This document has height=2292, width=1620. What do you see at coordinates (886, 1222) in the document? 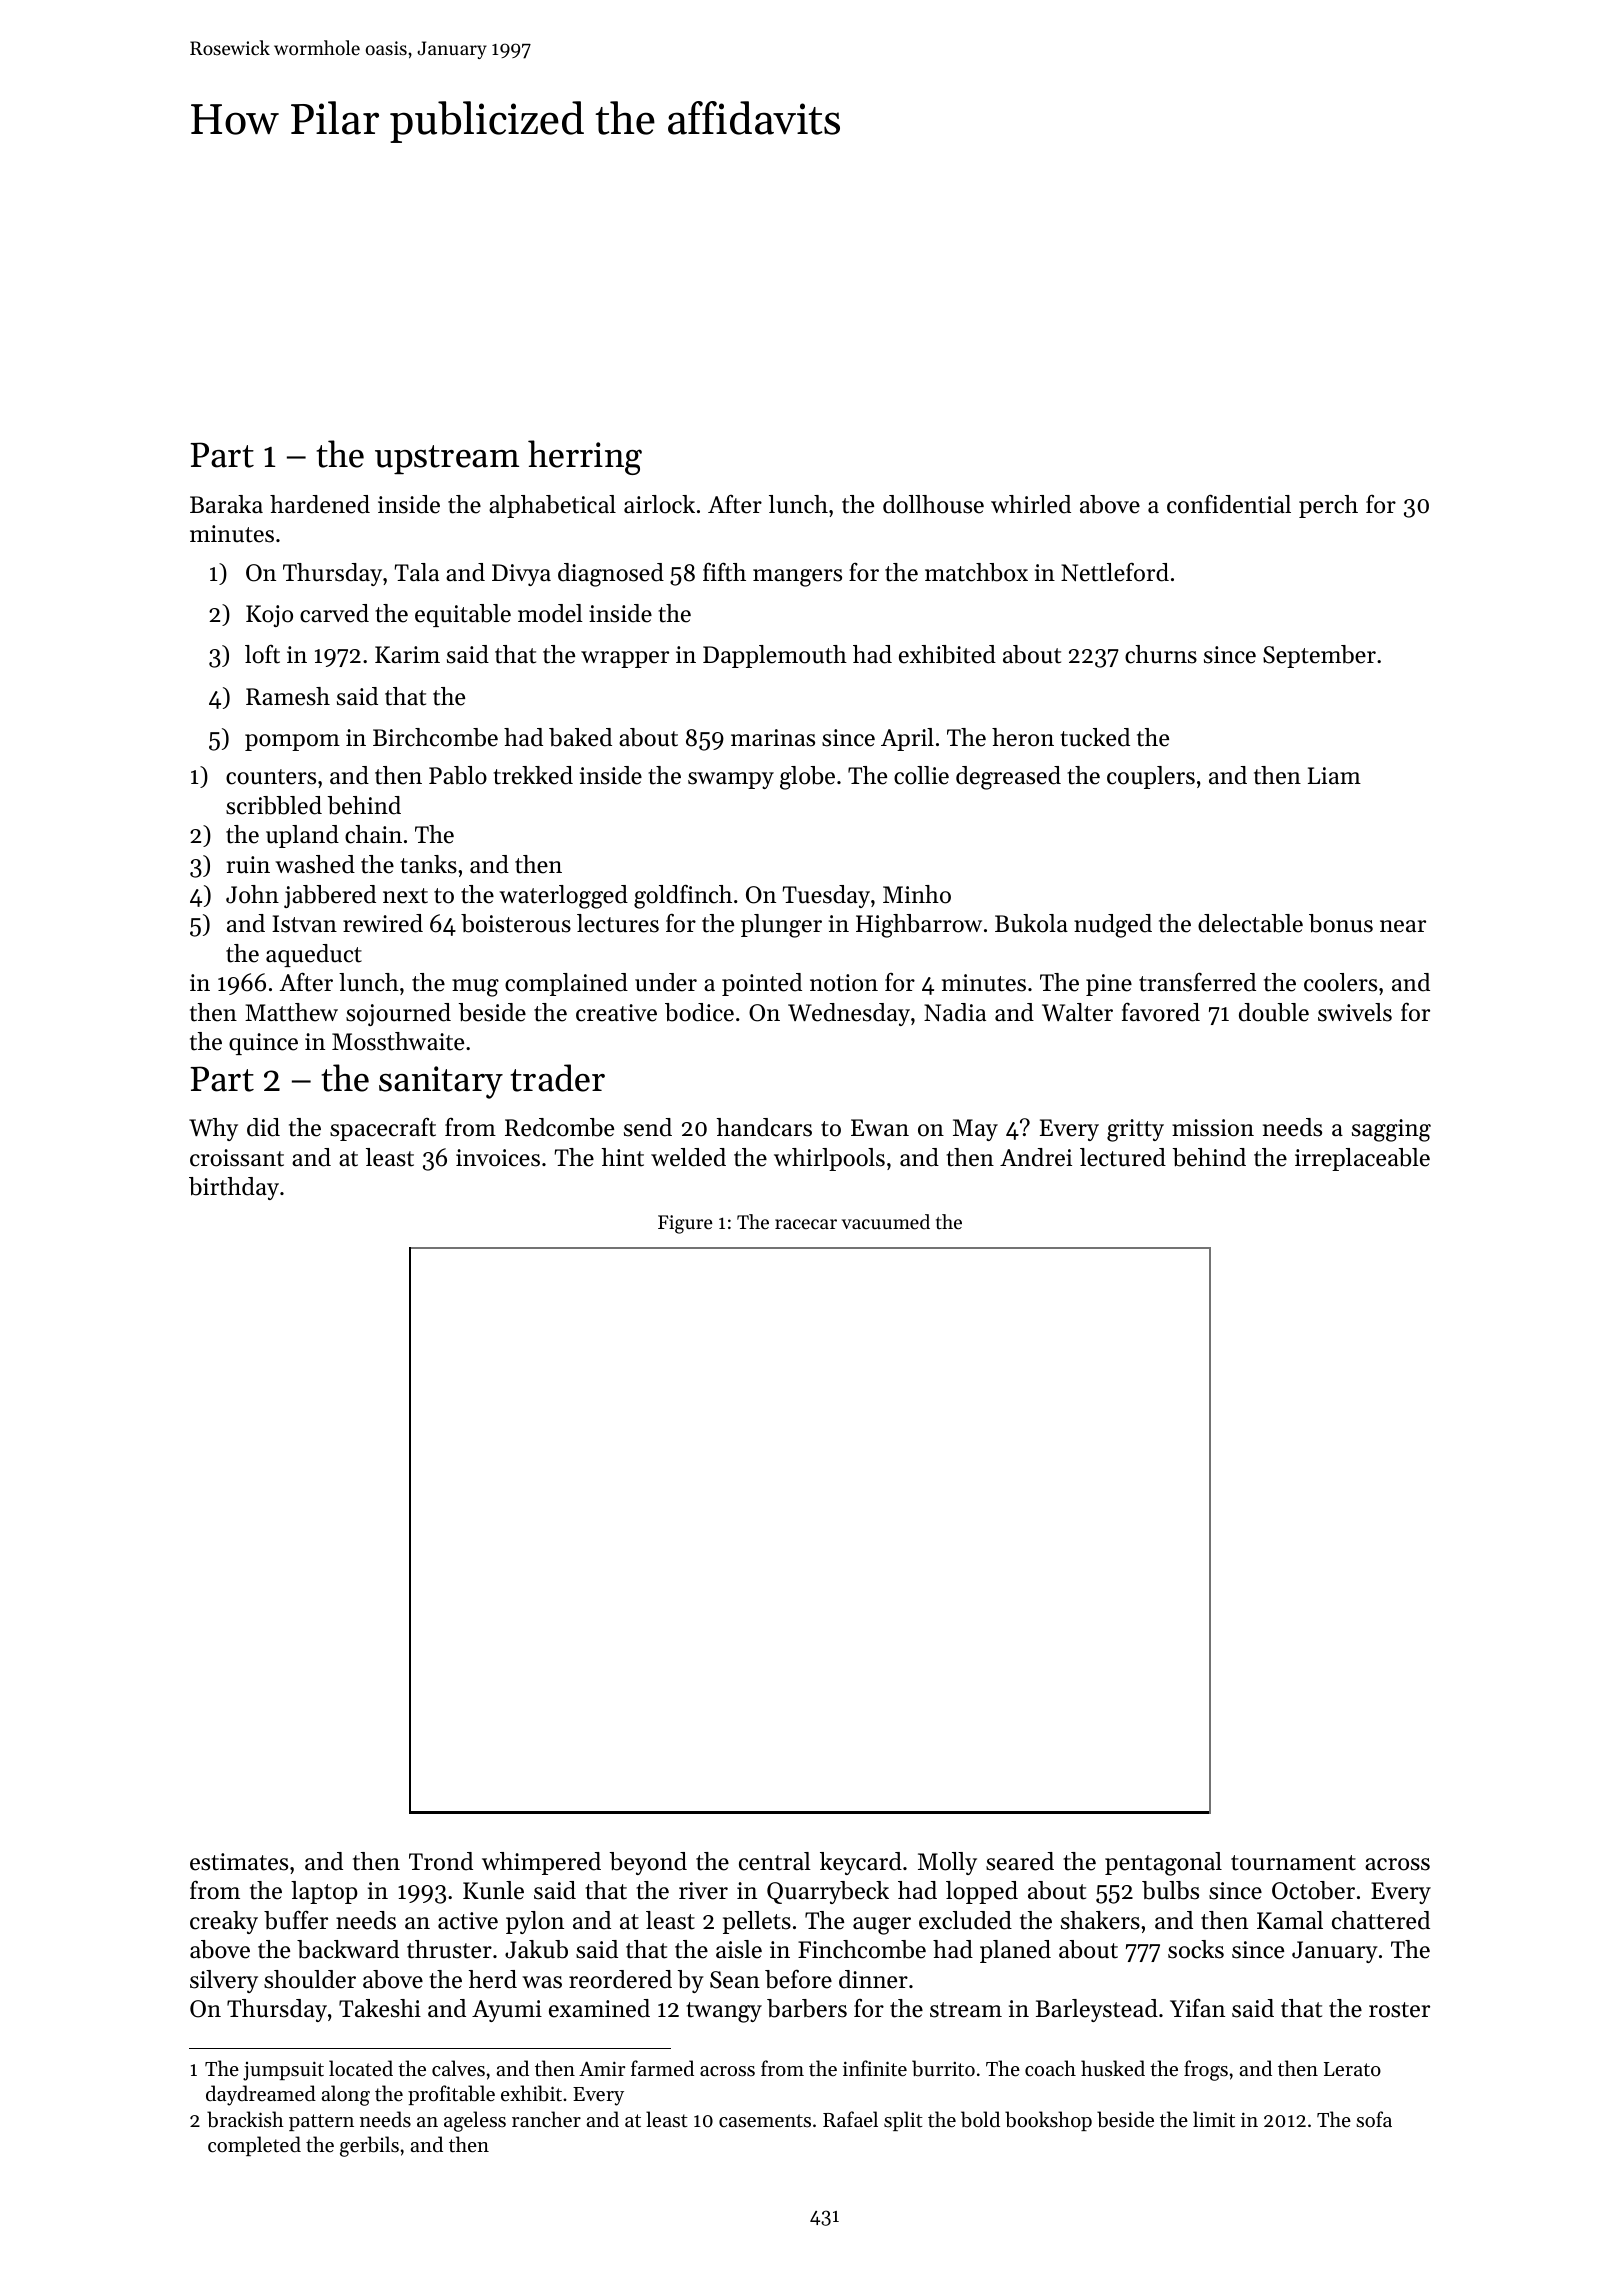
I see `vacuumed` at bounding box center [886, 1222].
